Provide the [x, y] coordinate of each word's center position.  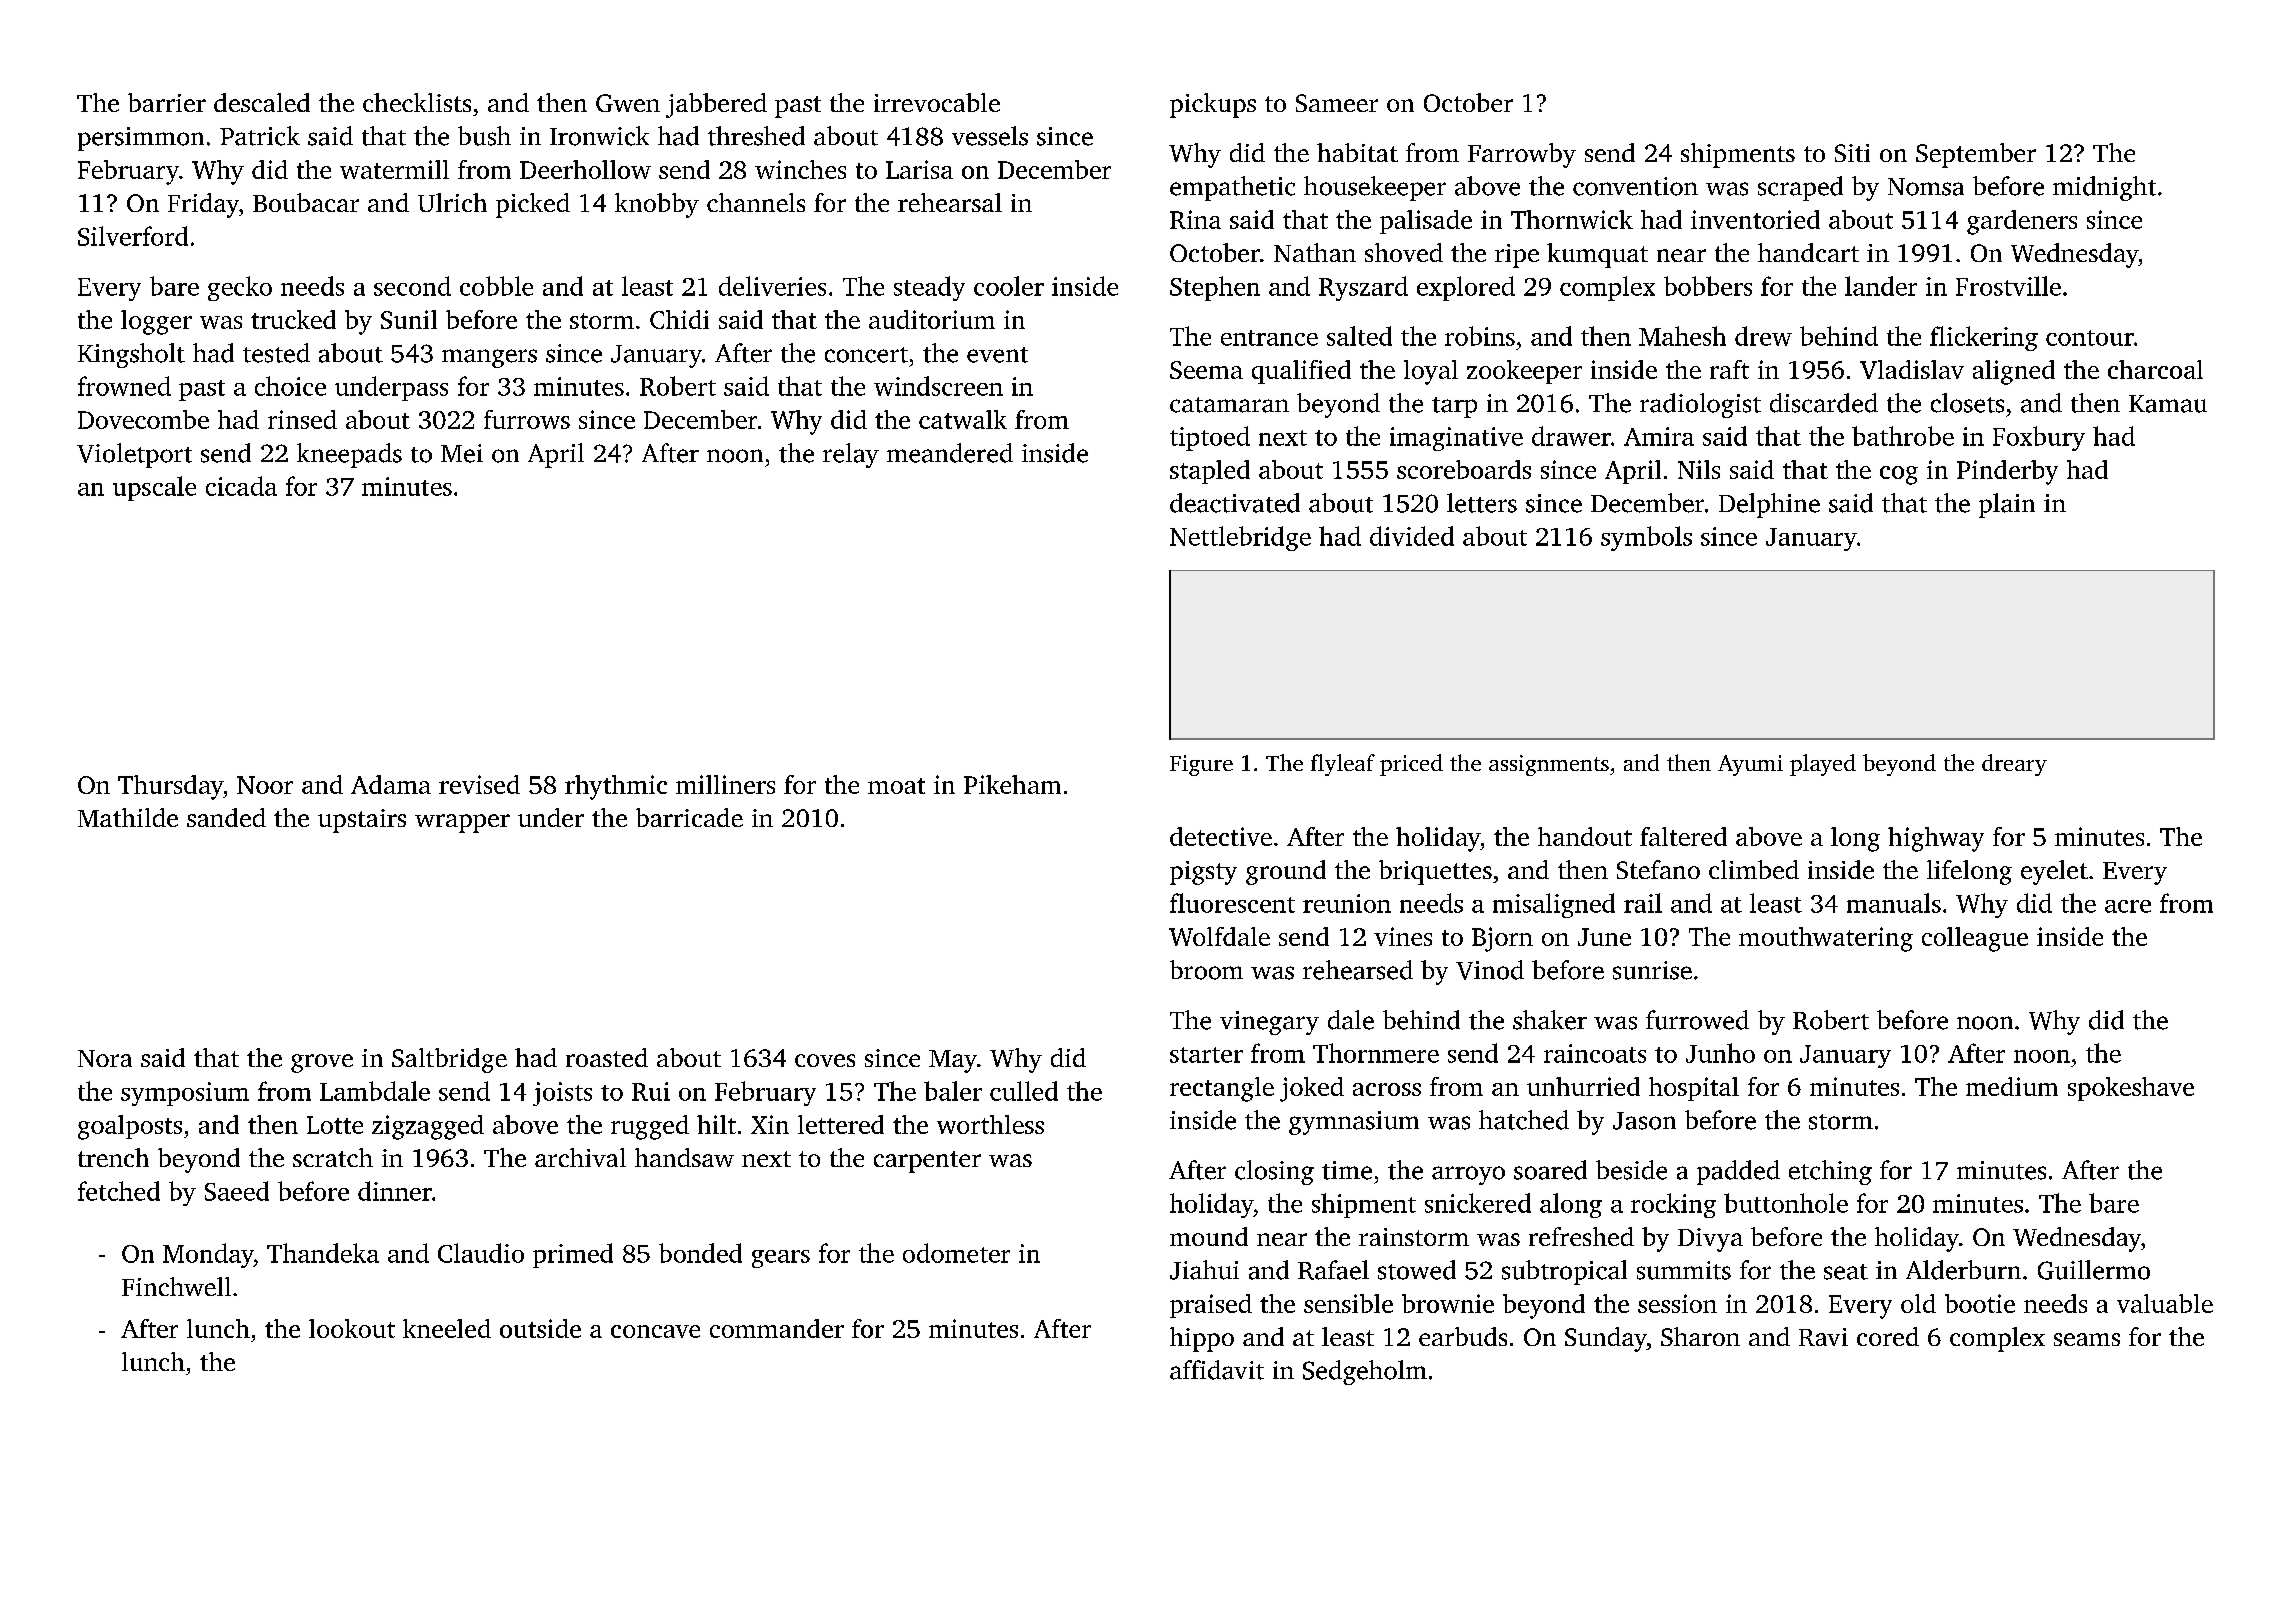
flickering [1984, 338]
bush [484, 136]
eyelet [2054, 872]
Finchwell [176, 1286]
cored [1888, 1336]
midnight [2104, 188]
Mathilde [128, 817]
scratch [333, 1157]
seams [2087, 1339]
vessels [990, 136]
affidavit [1217, 1370]
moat [896, 786]
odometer [956, 1253]
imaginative [1456, 439]
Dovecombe [143, 419]
